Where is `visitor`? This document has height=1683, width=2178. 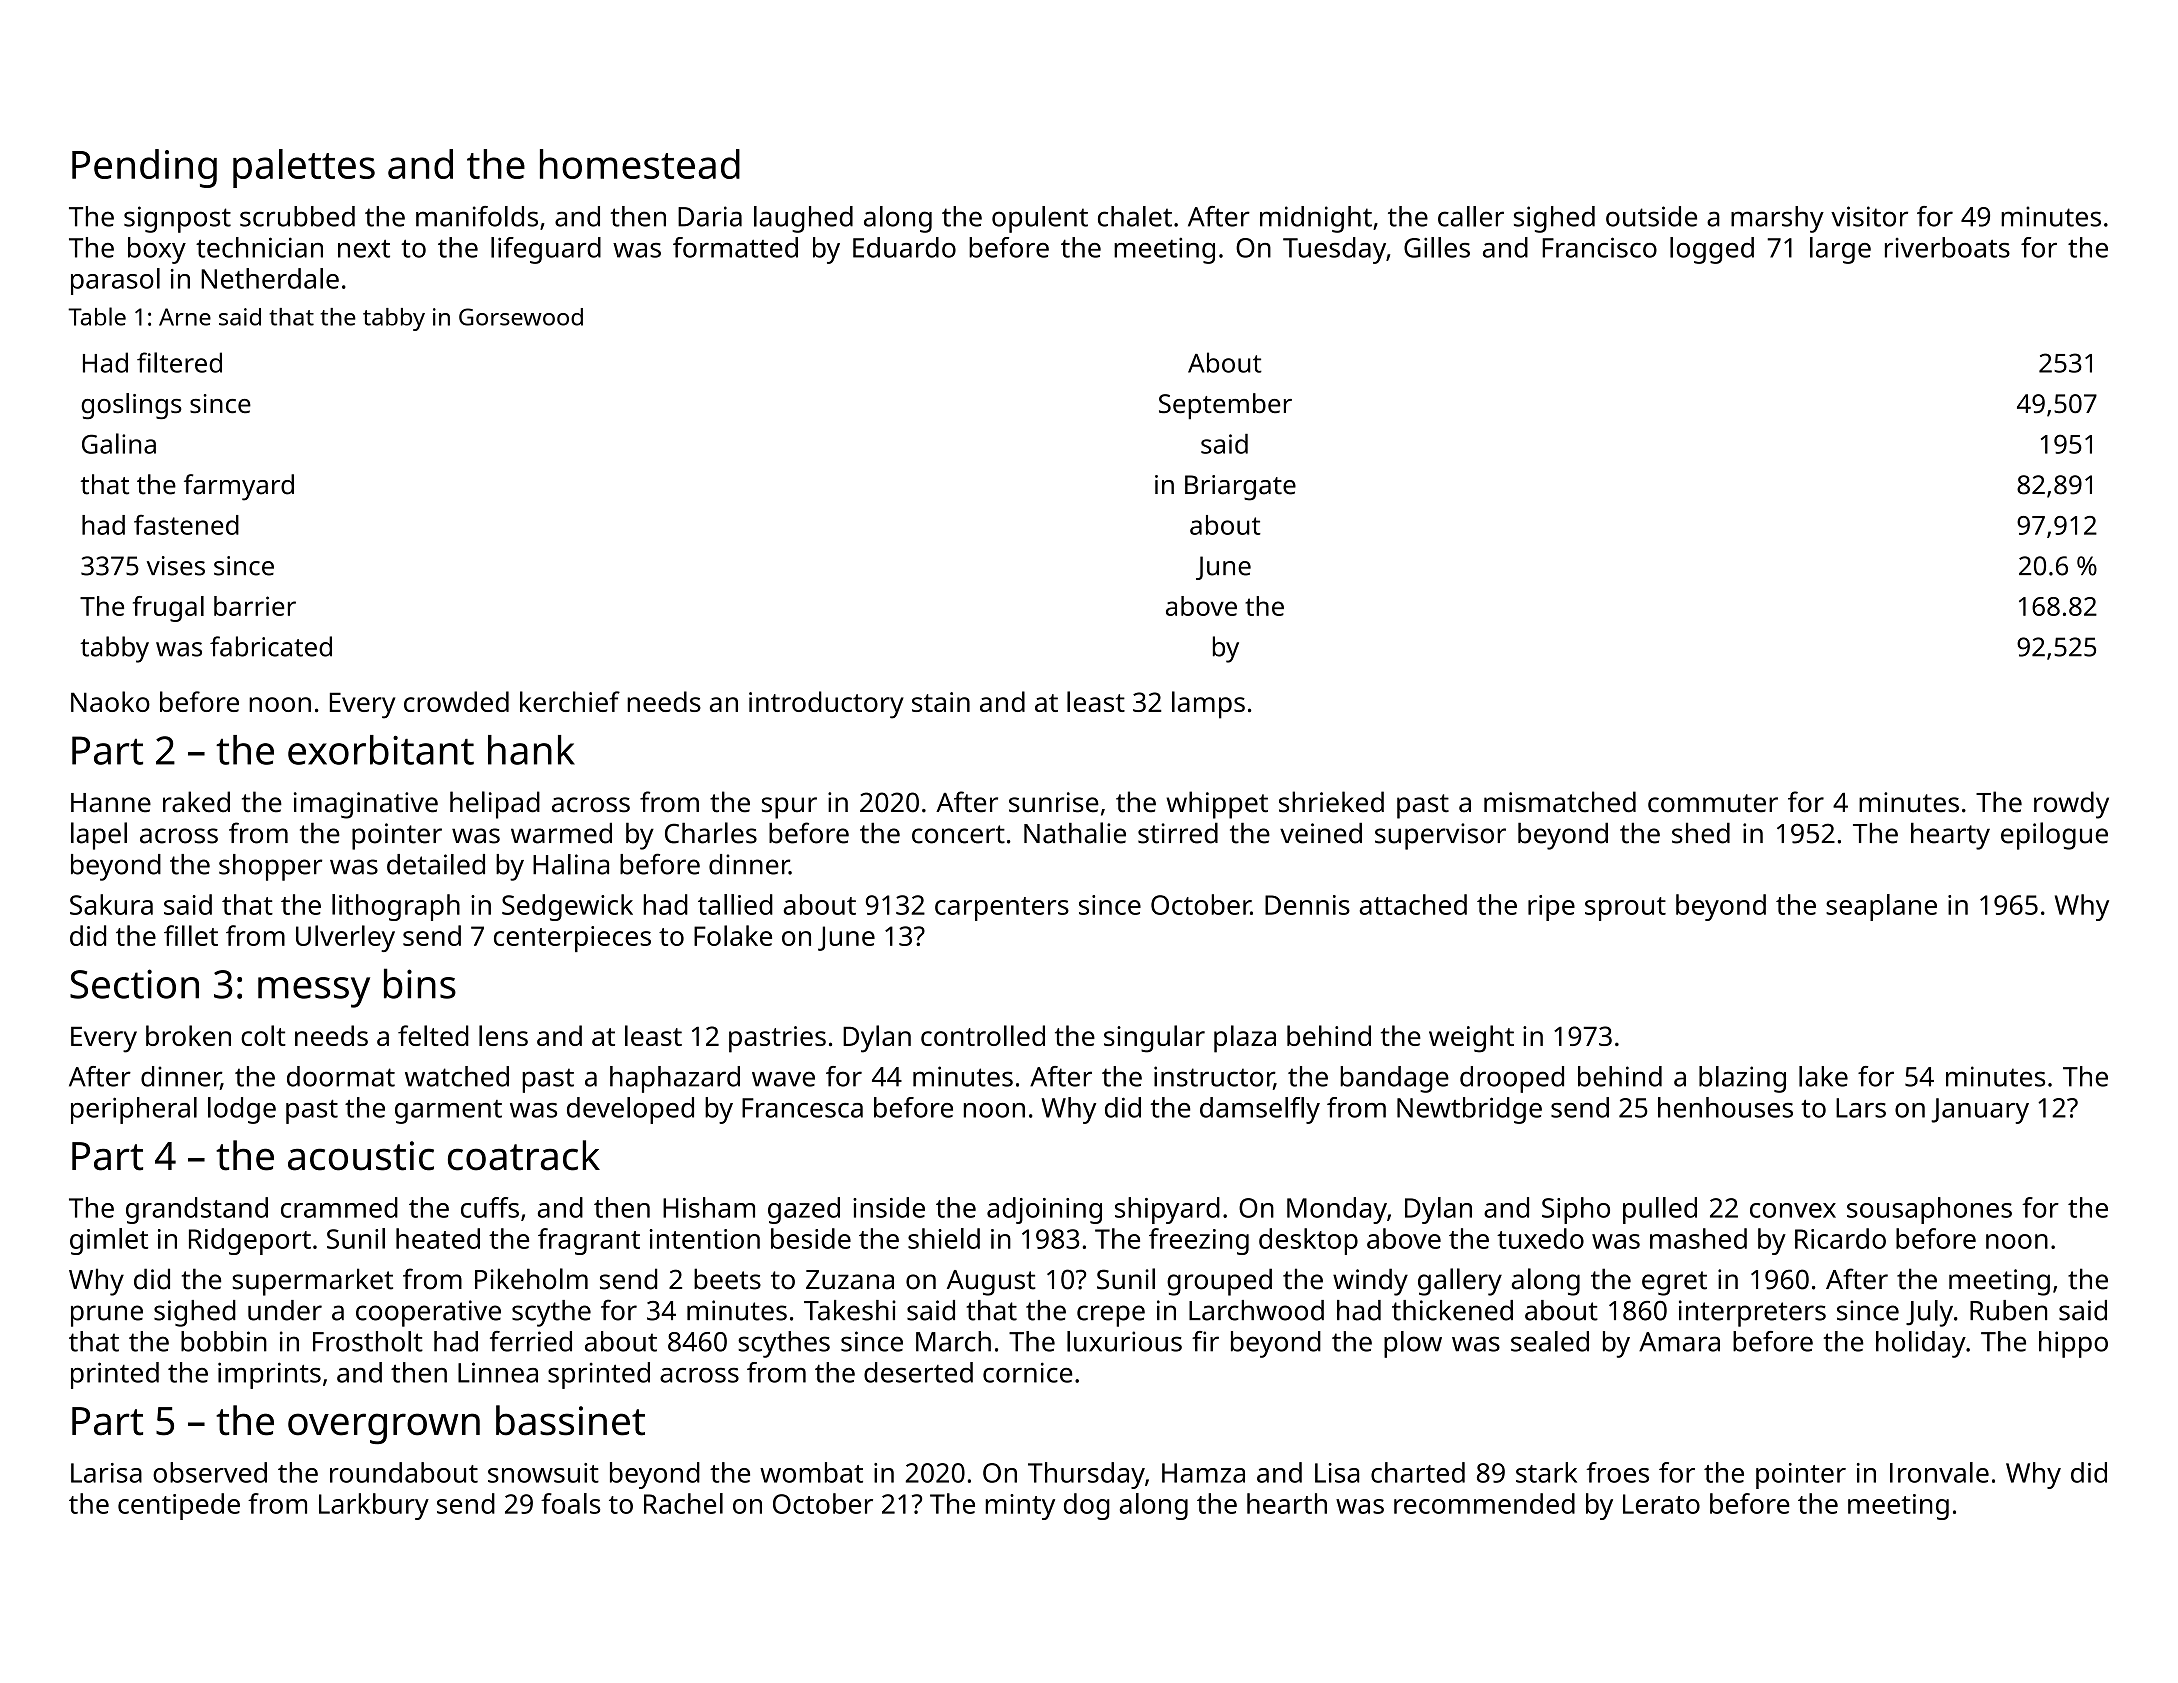 visitor is located at coordinates (1869, 216).
